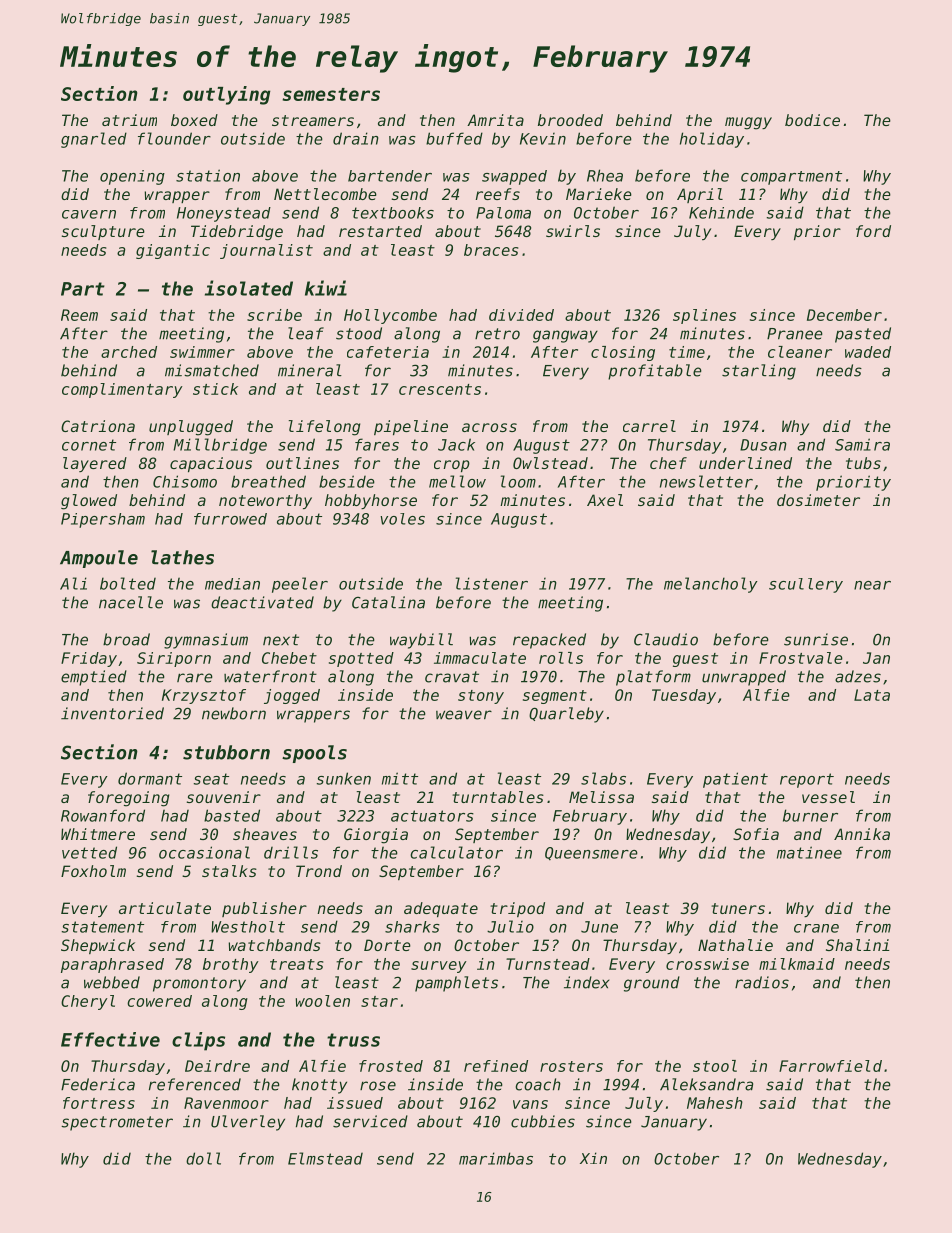 This screenshot has width=952, height=1233. What do you see at coordinates (735, 780) in the screenshot?
I see `patient` at bounding box center [735, 780].
